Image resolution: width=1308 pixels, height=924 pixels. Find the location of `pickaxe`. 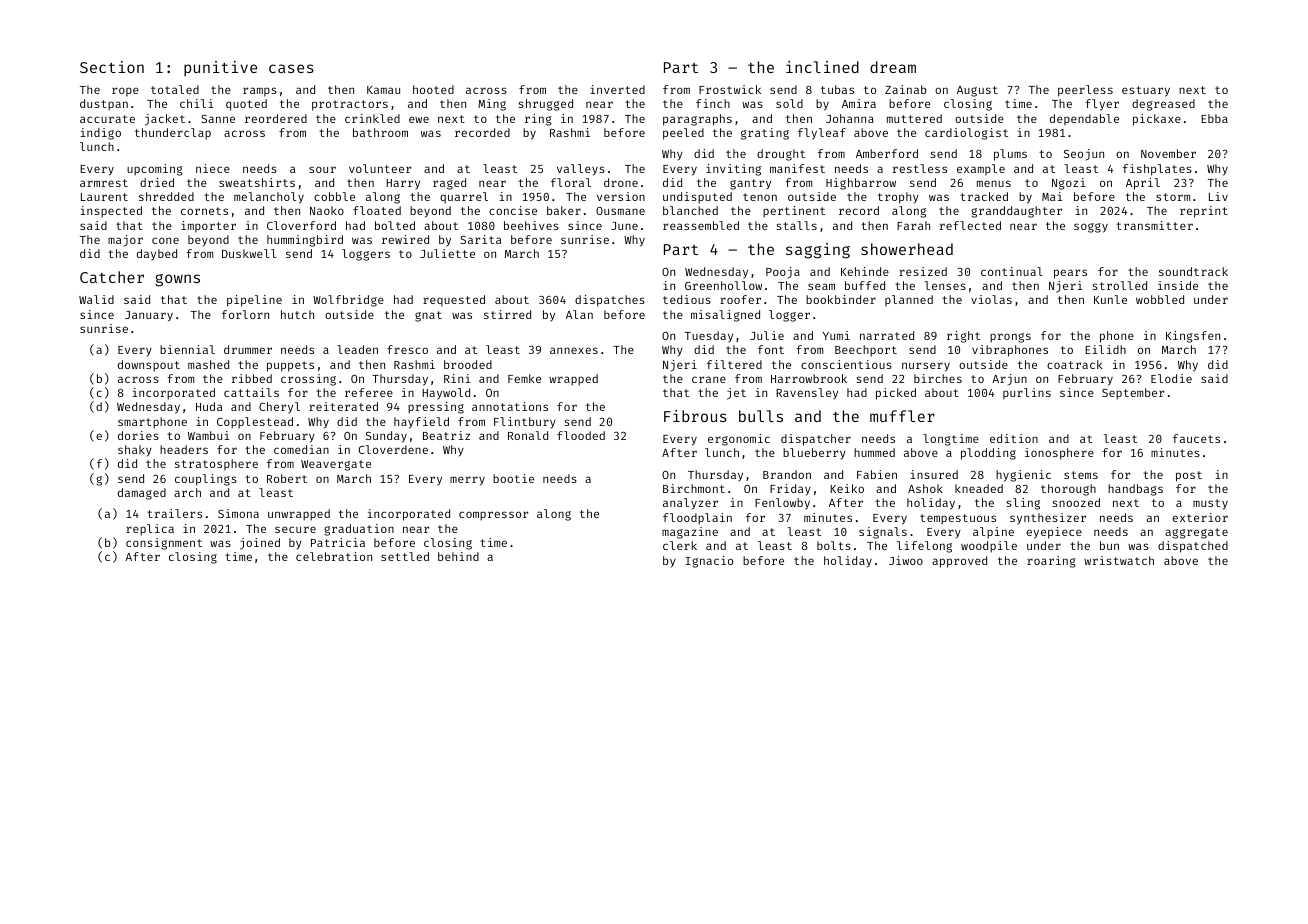

pickaxe is located at coordinates (1157, 120).
